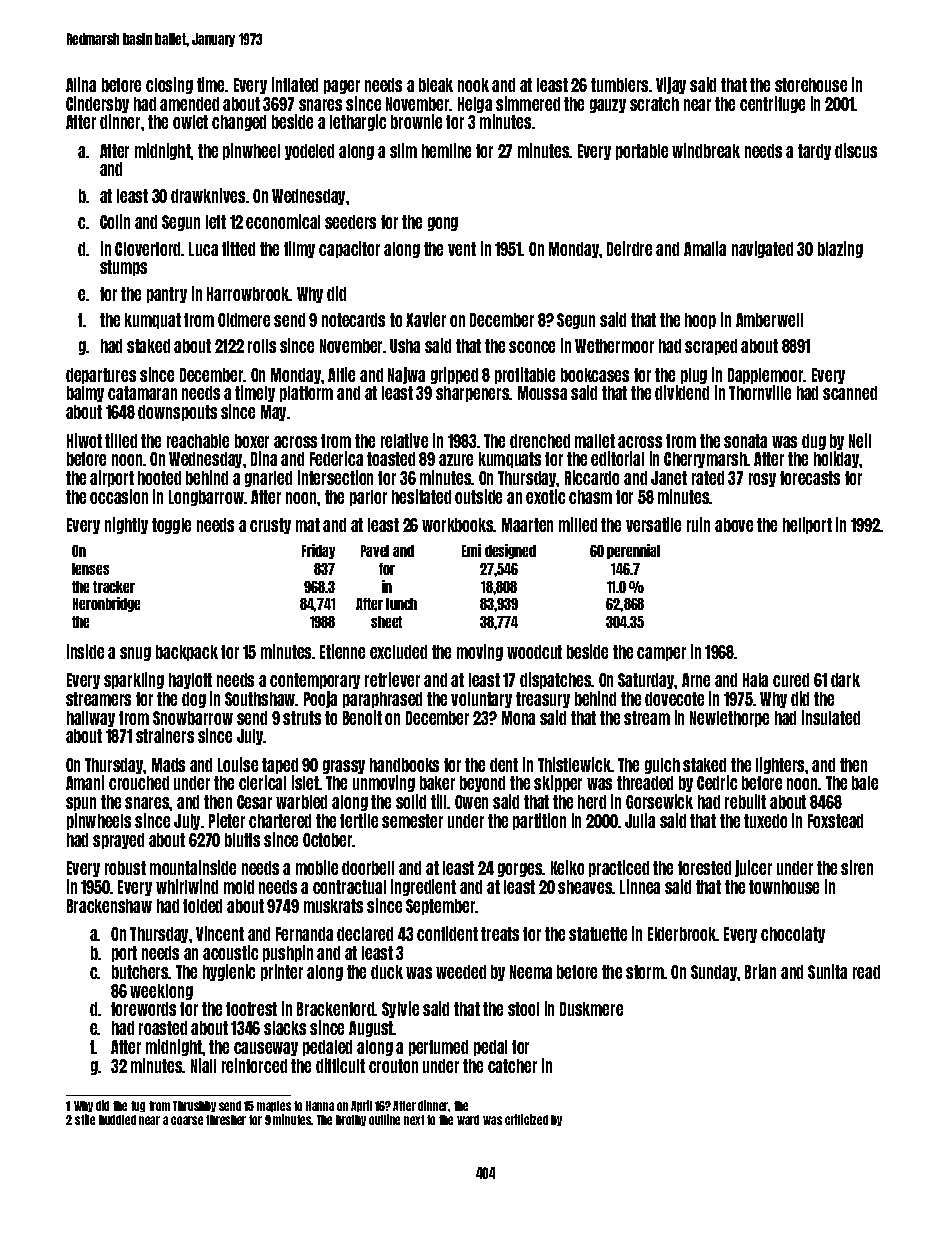 This page has height=1233, width=952. Describe the element at coordinates (540, 441) in the page. I see `drenched` at that location.
